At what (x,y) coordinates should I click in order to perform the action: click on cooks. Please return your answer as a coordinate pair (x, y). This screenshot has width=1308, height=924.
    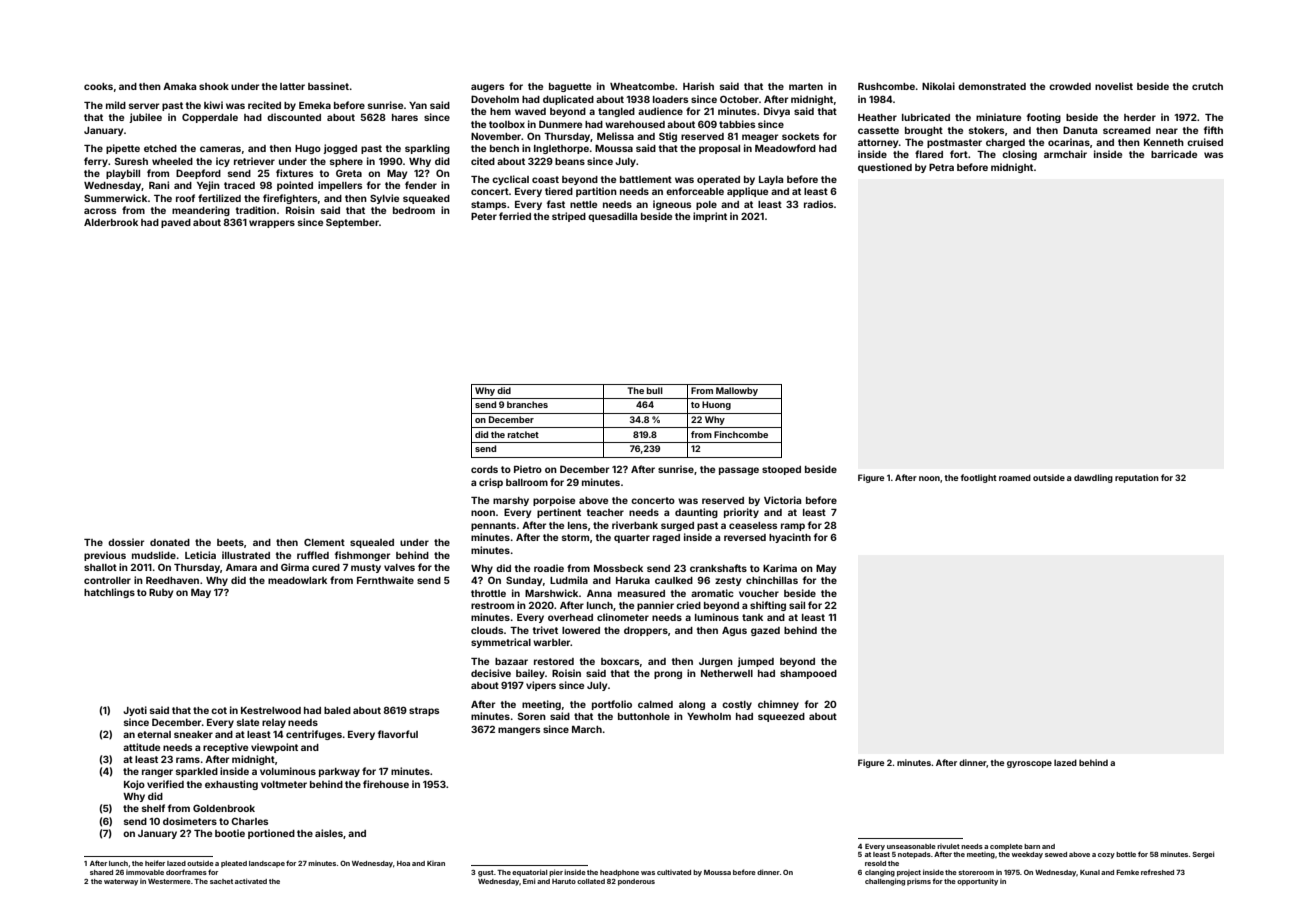
    Looking at the image, I should click on (98, 86).
